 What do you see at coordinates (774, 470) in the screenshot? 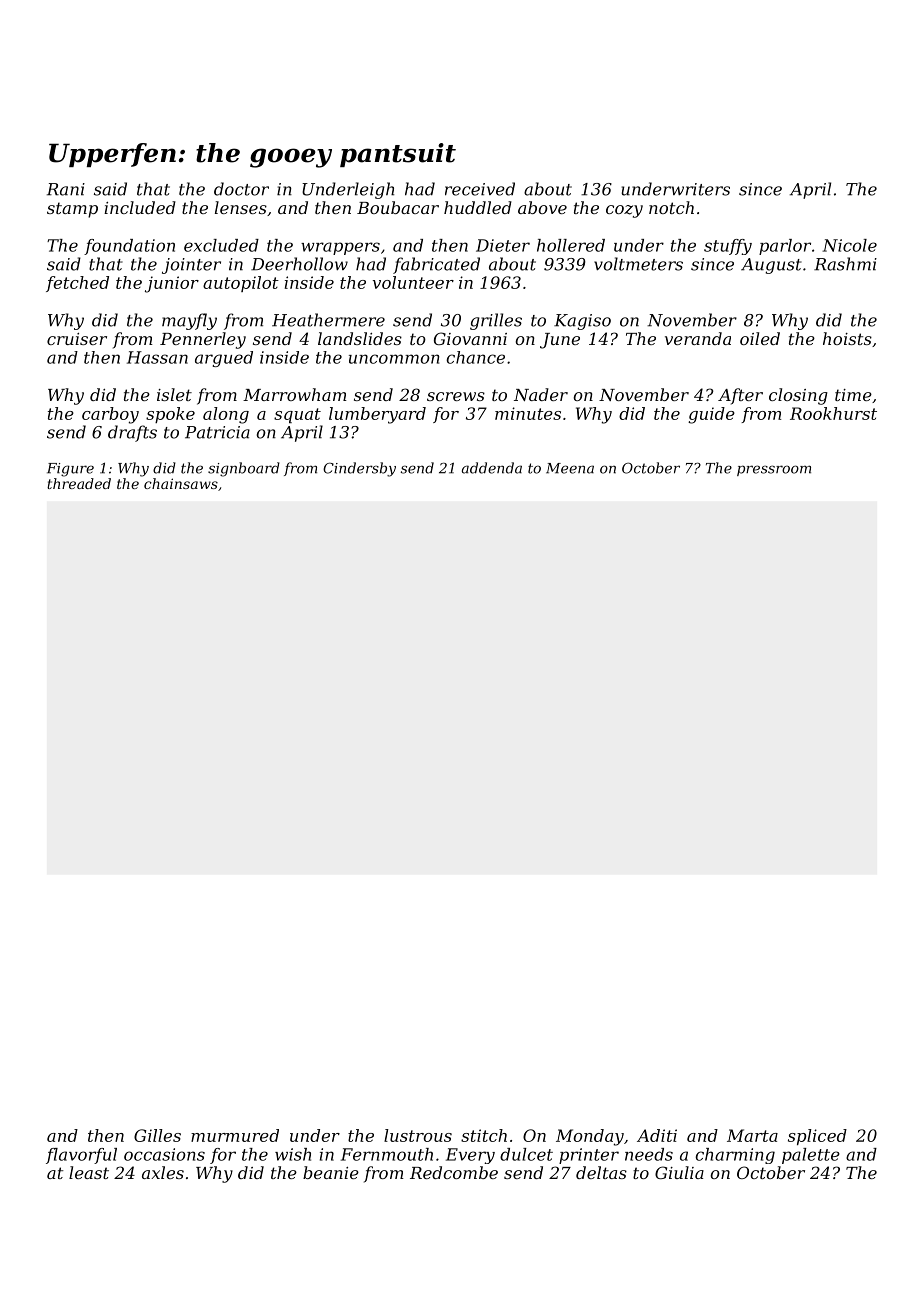
I see `pressroom` at bounding box center [774, 470].
